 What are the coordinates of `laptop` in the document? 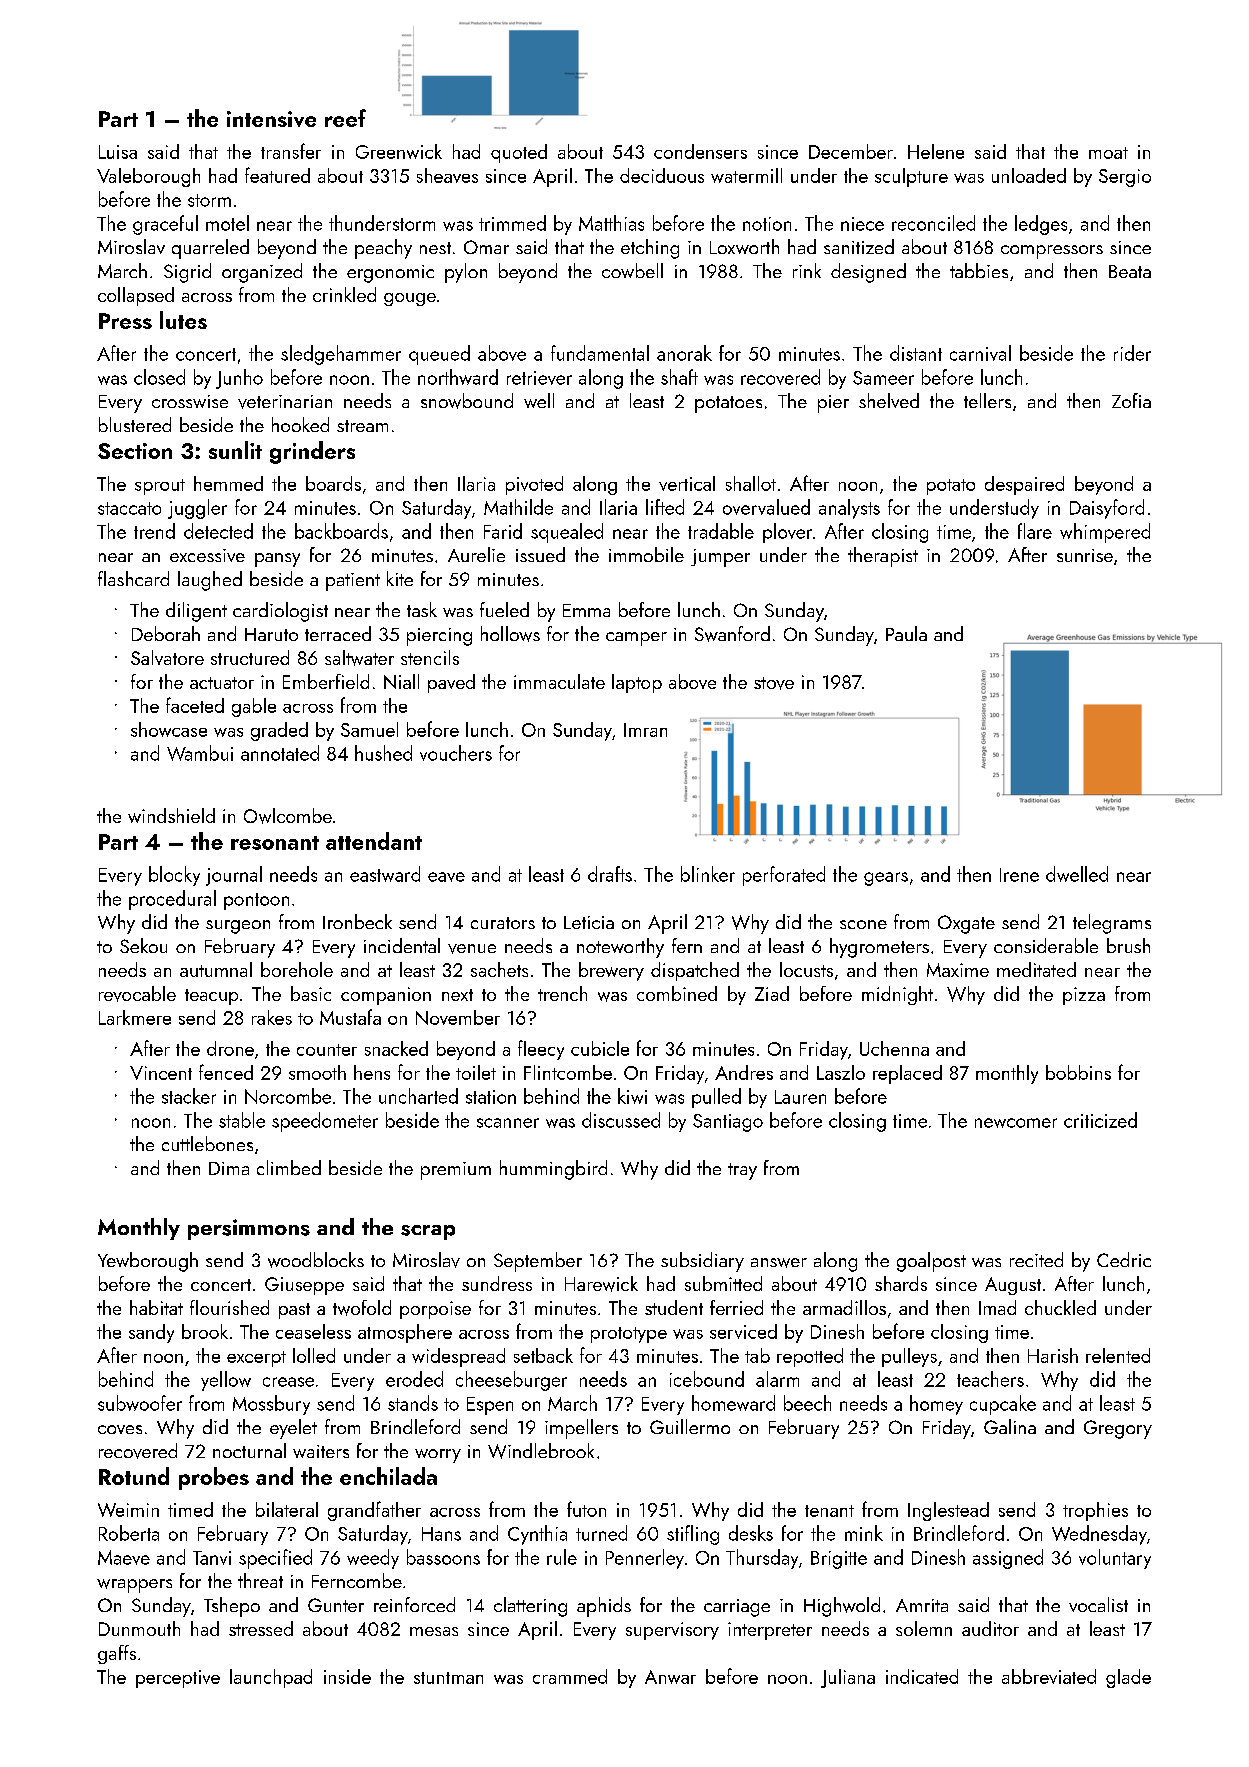 It's located at (637, 683).
